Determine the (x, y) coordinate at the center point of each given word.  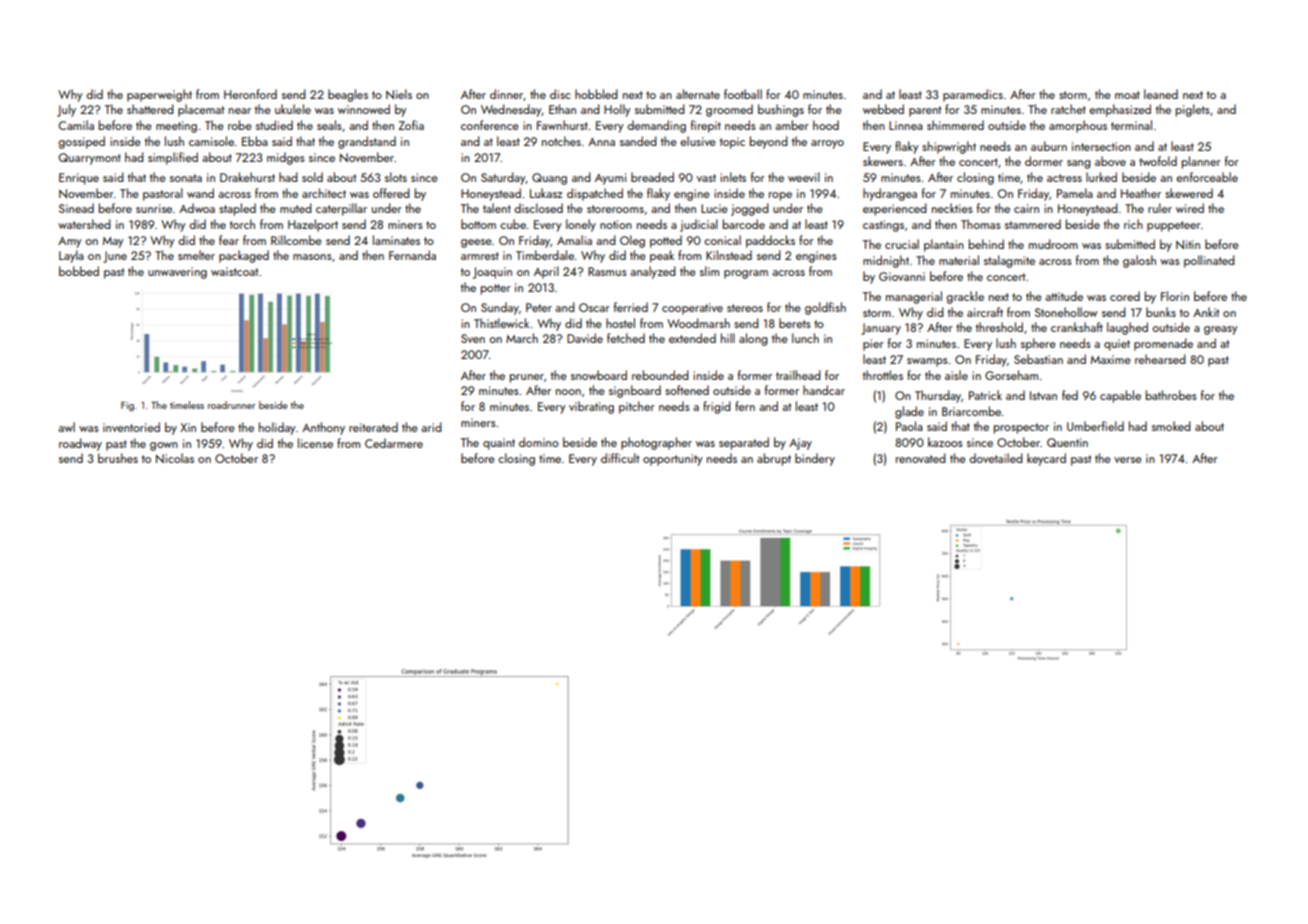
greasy (1221, 330)
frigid (717, 407)
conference (490, 125)
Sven (473, 338)
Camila (76, 125)
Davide (585, 338)
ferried (631, 307)
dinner (507, 95)
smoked (1171, 426)
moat (1127, 95)
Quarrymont (90, 159)
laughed (1127, 328)
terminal (1131, 125)
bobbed (79, 271)
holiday (277, 428)
